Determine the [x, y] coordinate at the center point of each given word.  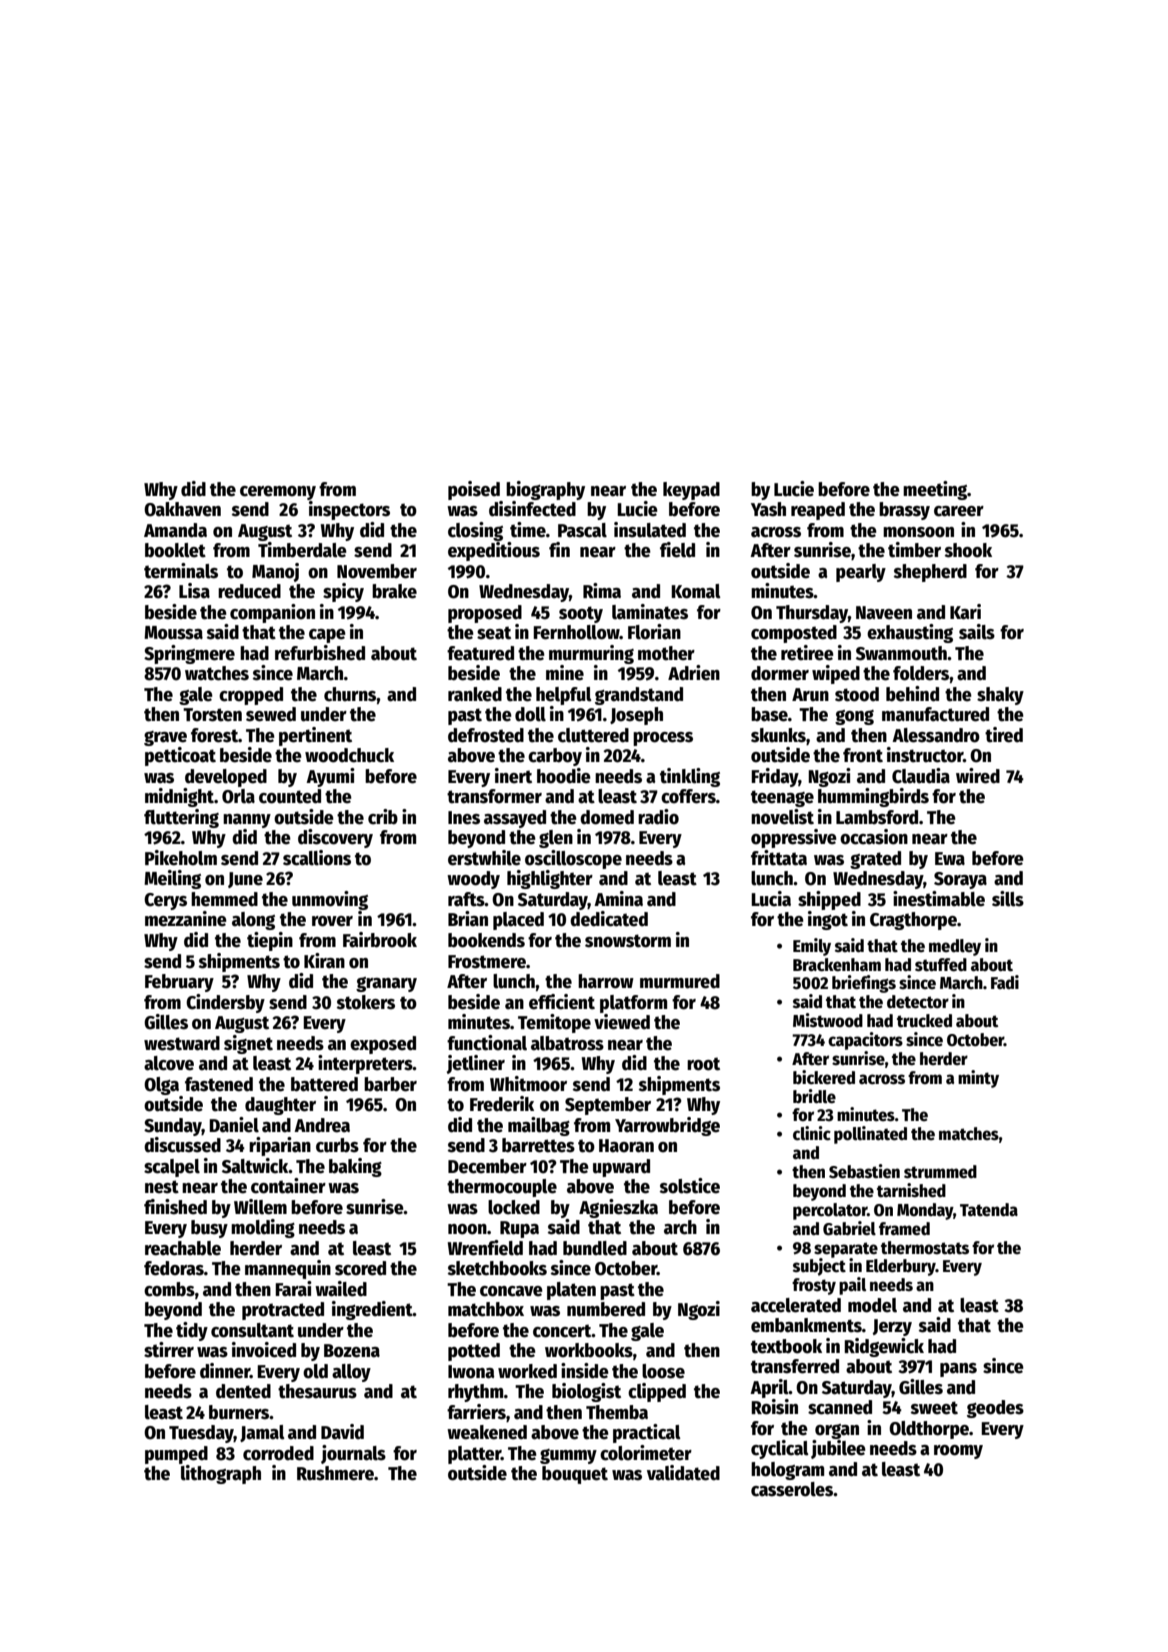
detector [918, 1002]
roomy [958, 1452]
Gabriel [849, 1228]
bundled [595, 1248]
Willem [260, 1207]
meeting [935, 490]
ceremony [278, 493]
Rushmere [335, 1473]
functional [487, 1043]
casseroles [792, 1489]
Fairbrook [380, 940]
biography [545, 490]
